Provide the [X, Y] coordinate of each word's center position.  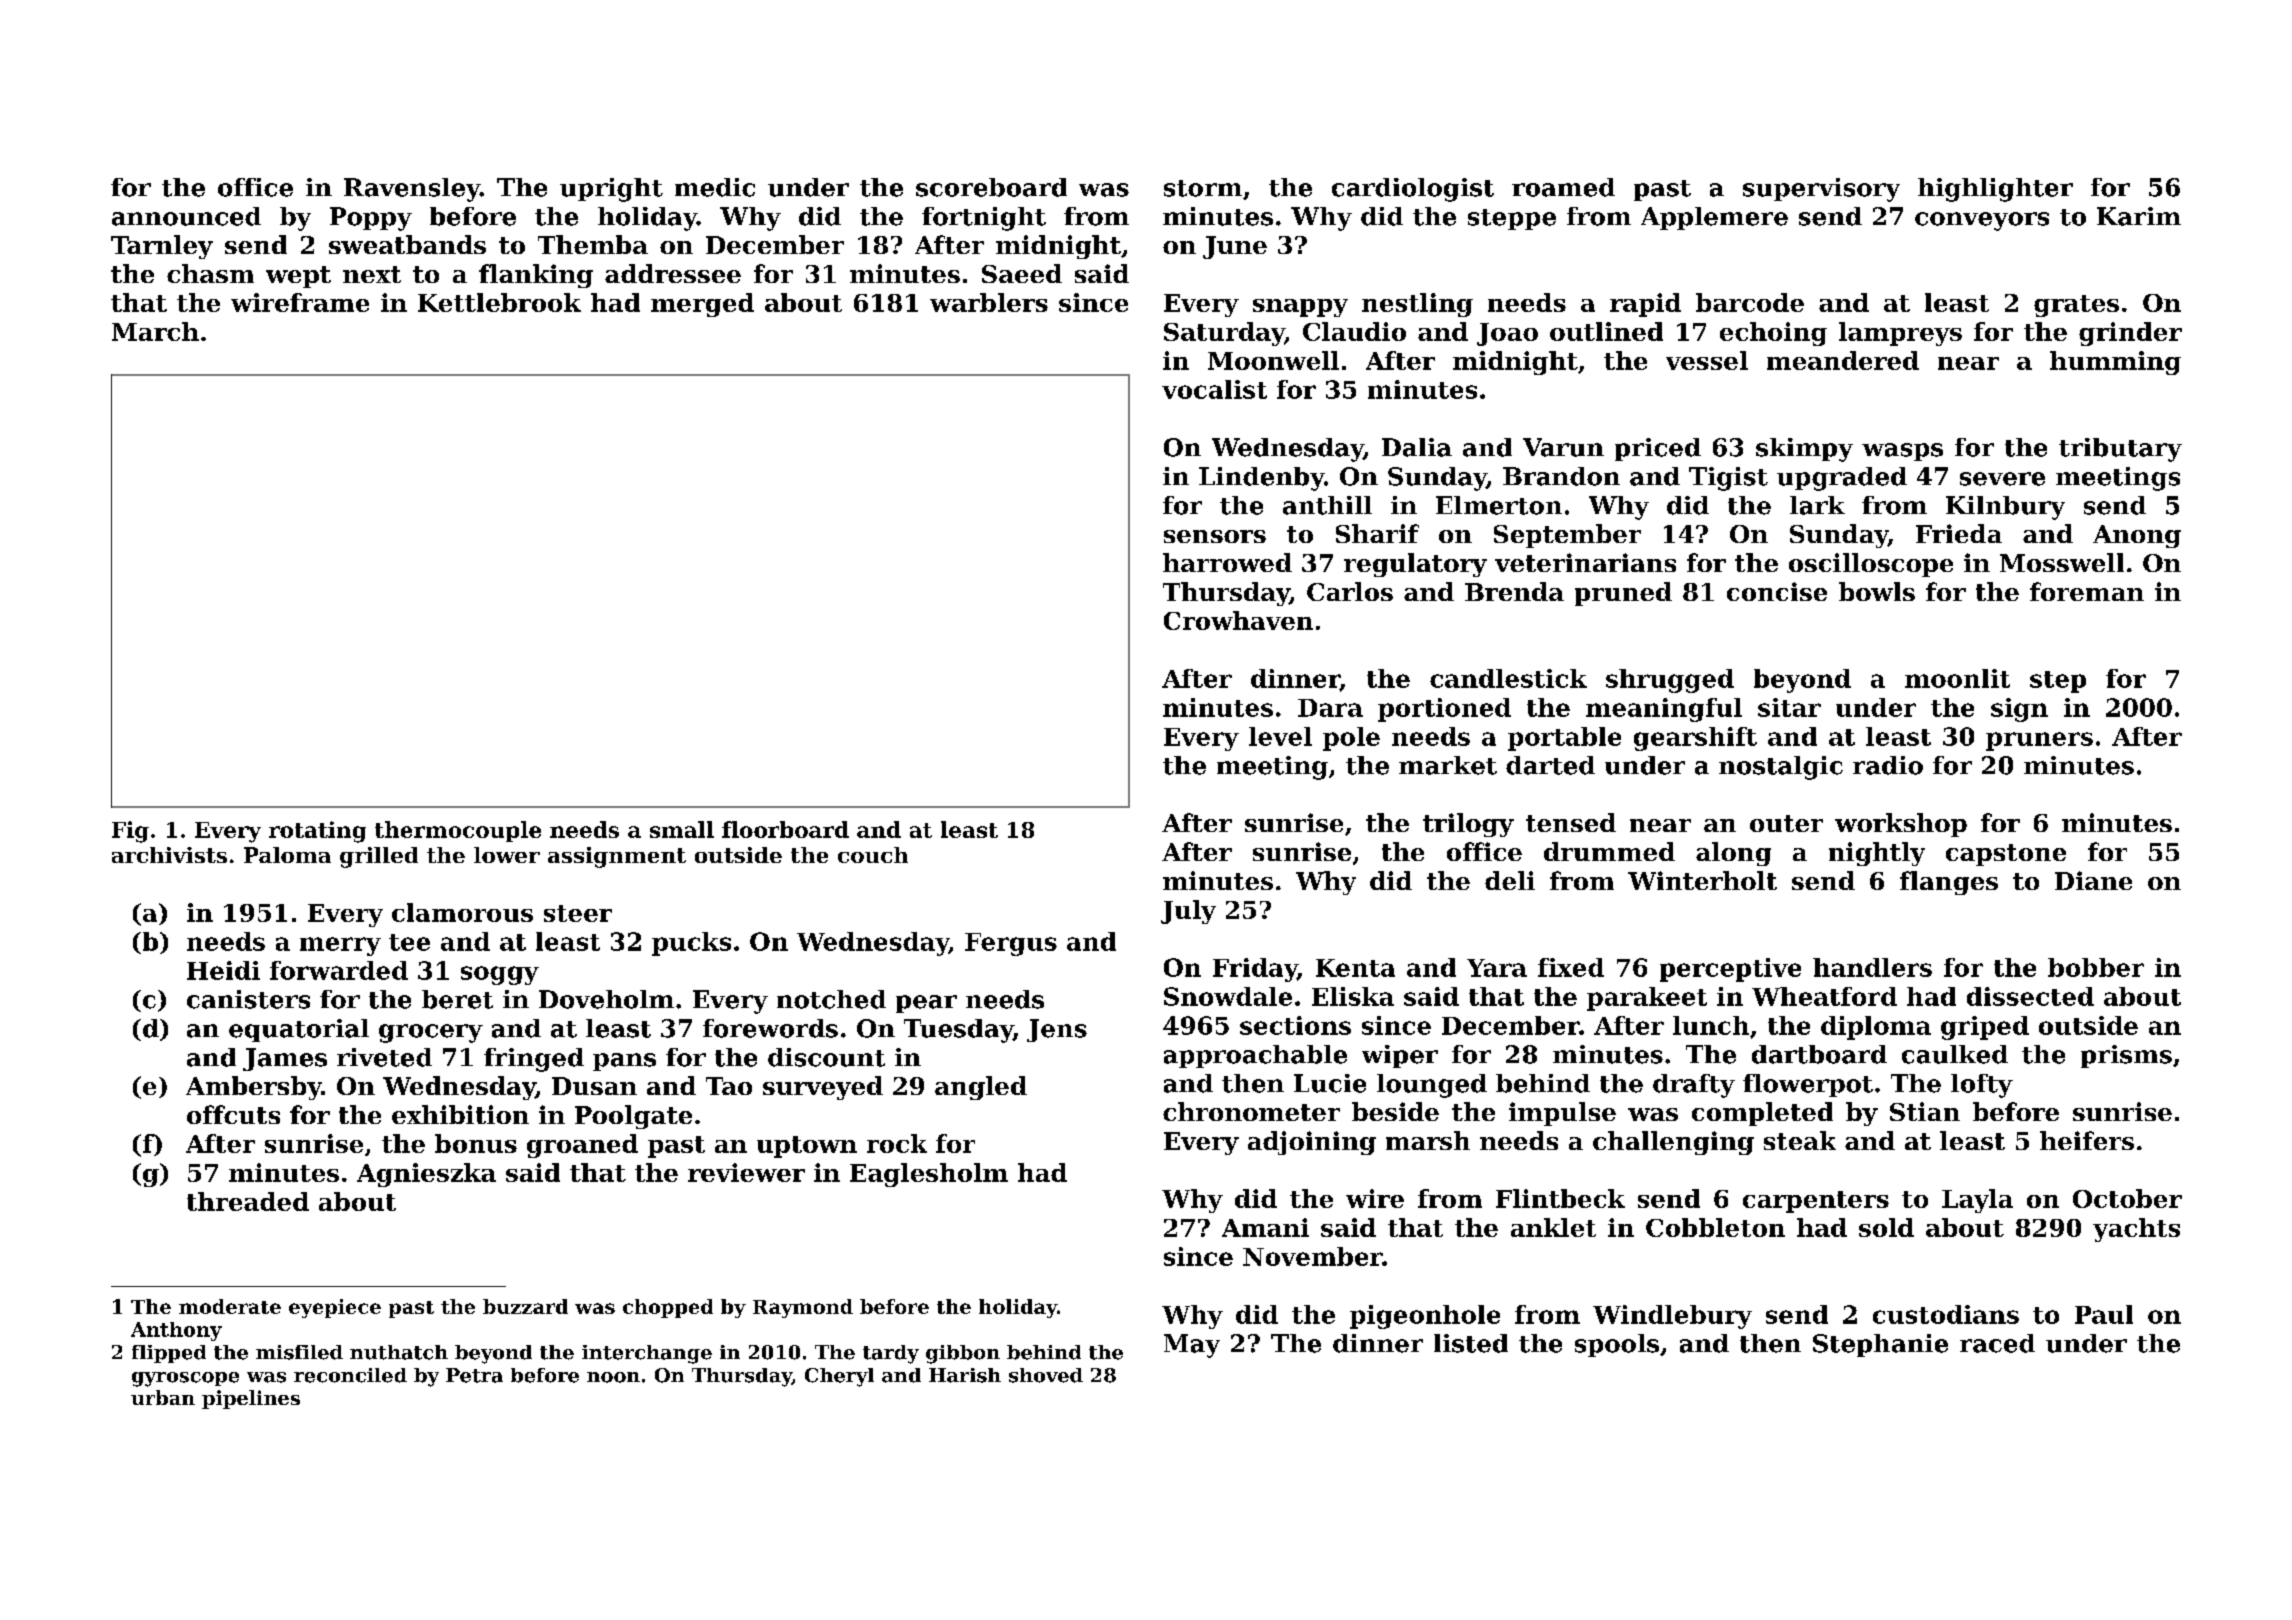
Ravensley [412, 190]
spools [1617, 1345]
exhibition [460, 1114]
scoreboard [991, 187]
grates [2076, 306]
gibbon [963, 1354]
